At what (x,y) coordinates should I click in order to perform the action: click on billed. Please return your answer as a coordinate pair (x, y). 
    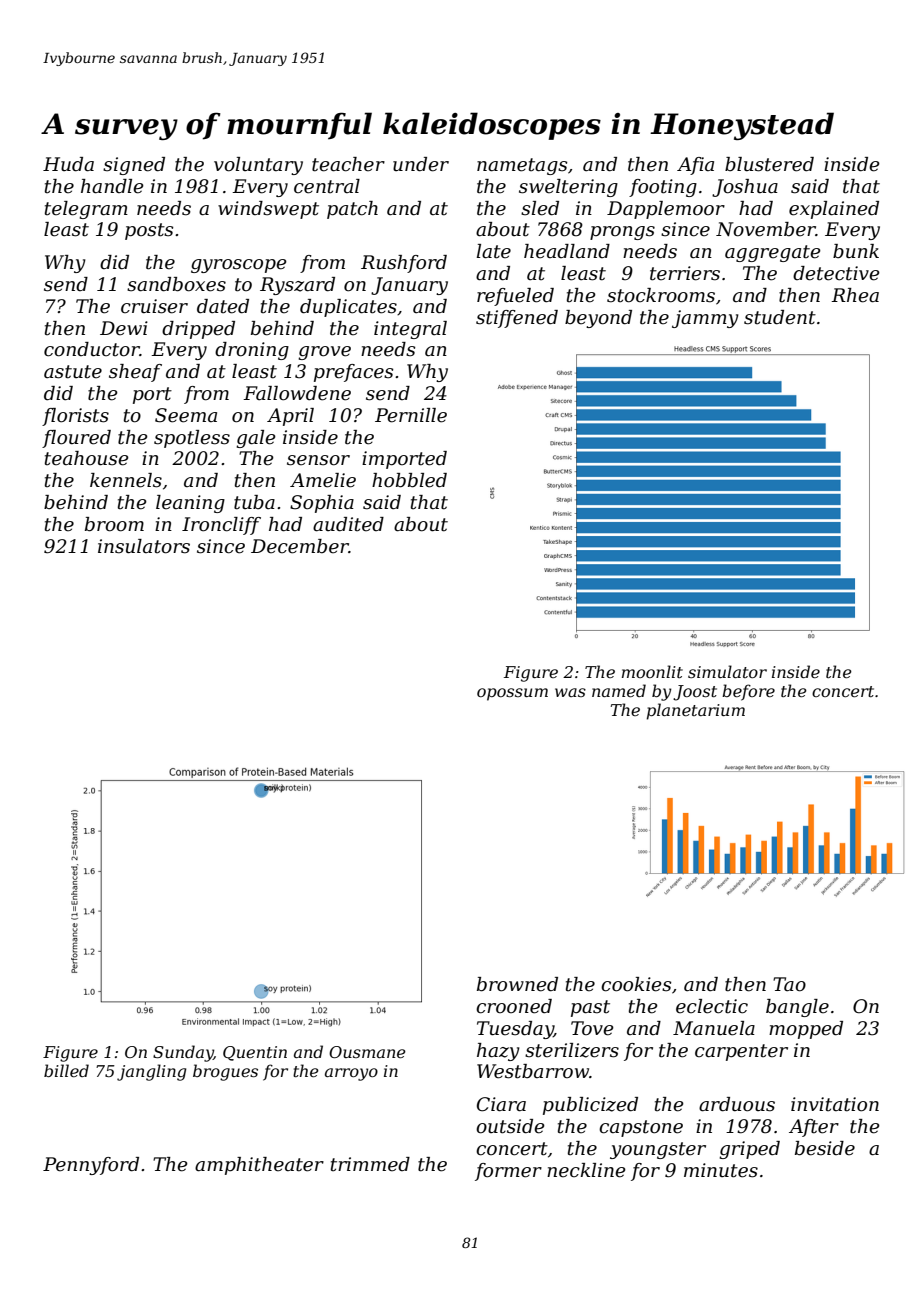
    Looking at the image, I should click on (66, 1070).
